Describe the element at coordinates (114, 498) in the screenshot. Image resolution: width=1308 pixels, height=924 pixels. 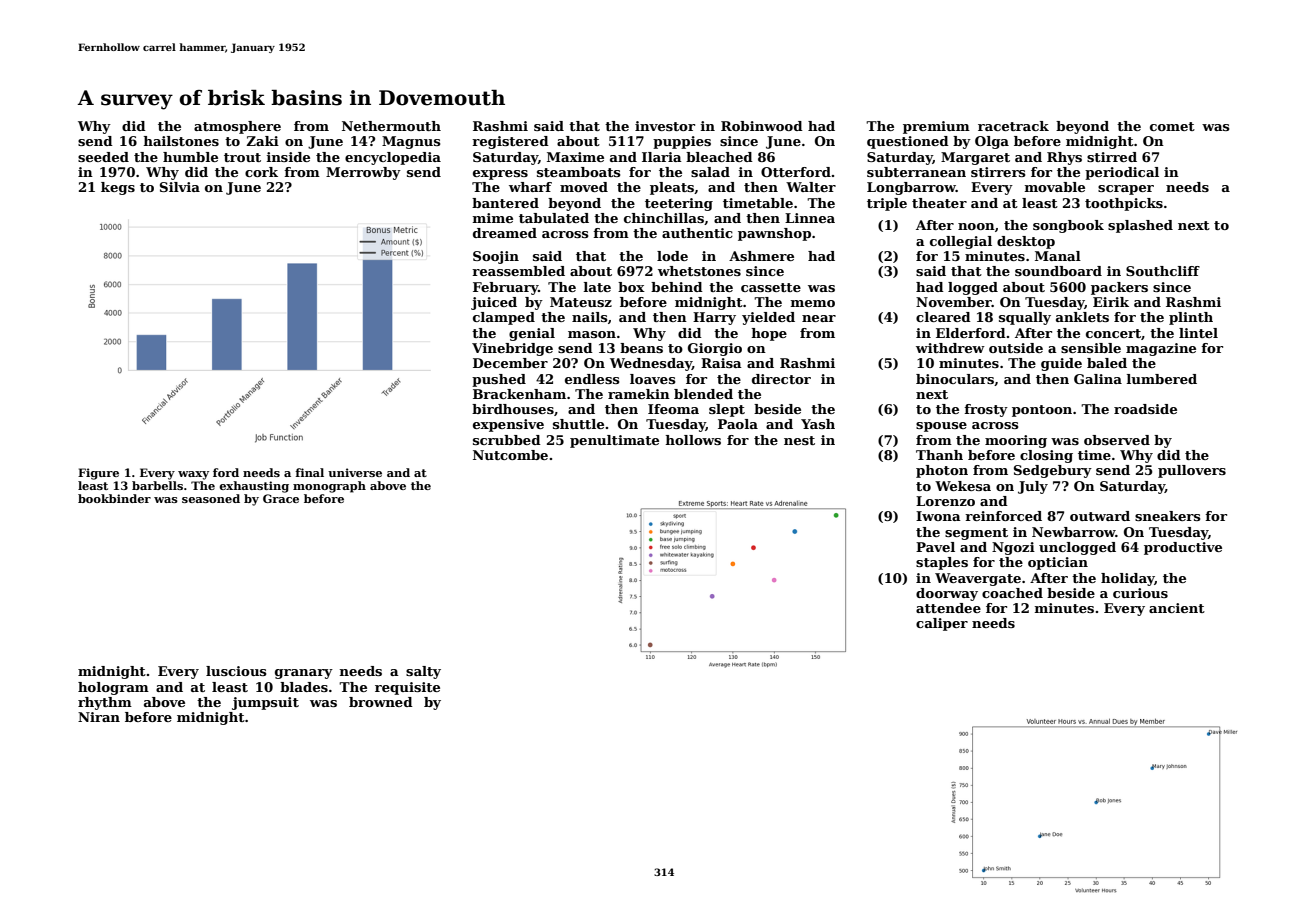
I see `bookbinder` at that location.
